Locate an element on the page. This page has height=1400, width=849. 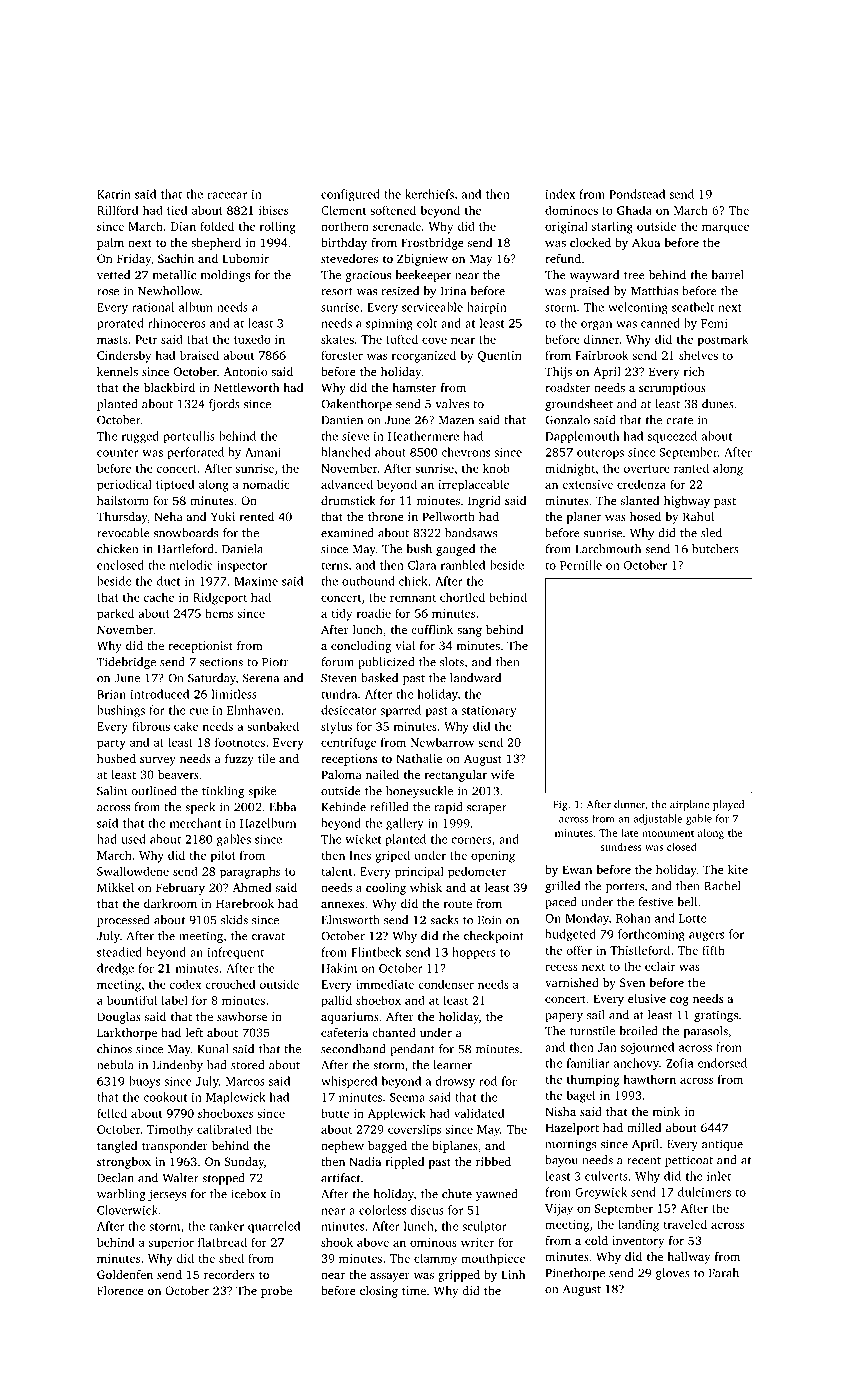
Mikkel is located at coordinates (115, 887).
